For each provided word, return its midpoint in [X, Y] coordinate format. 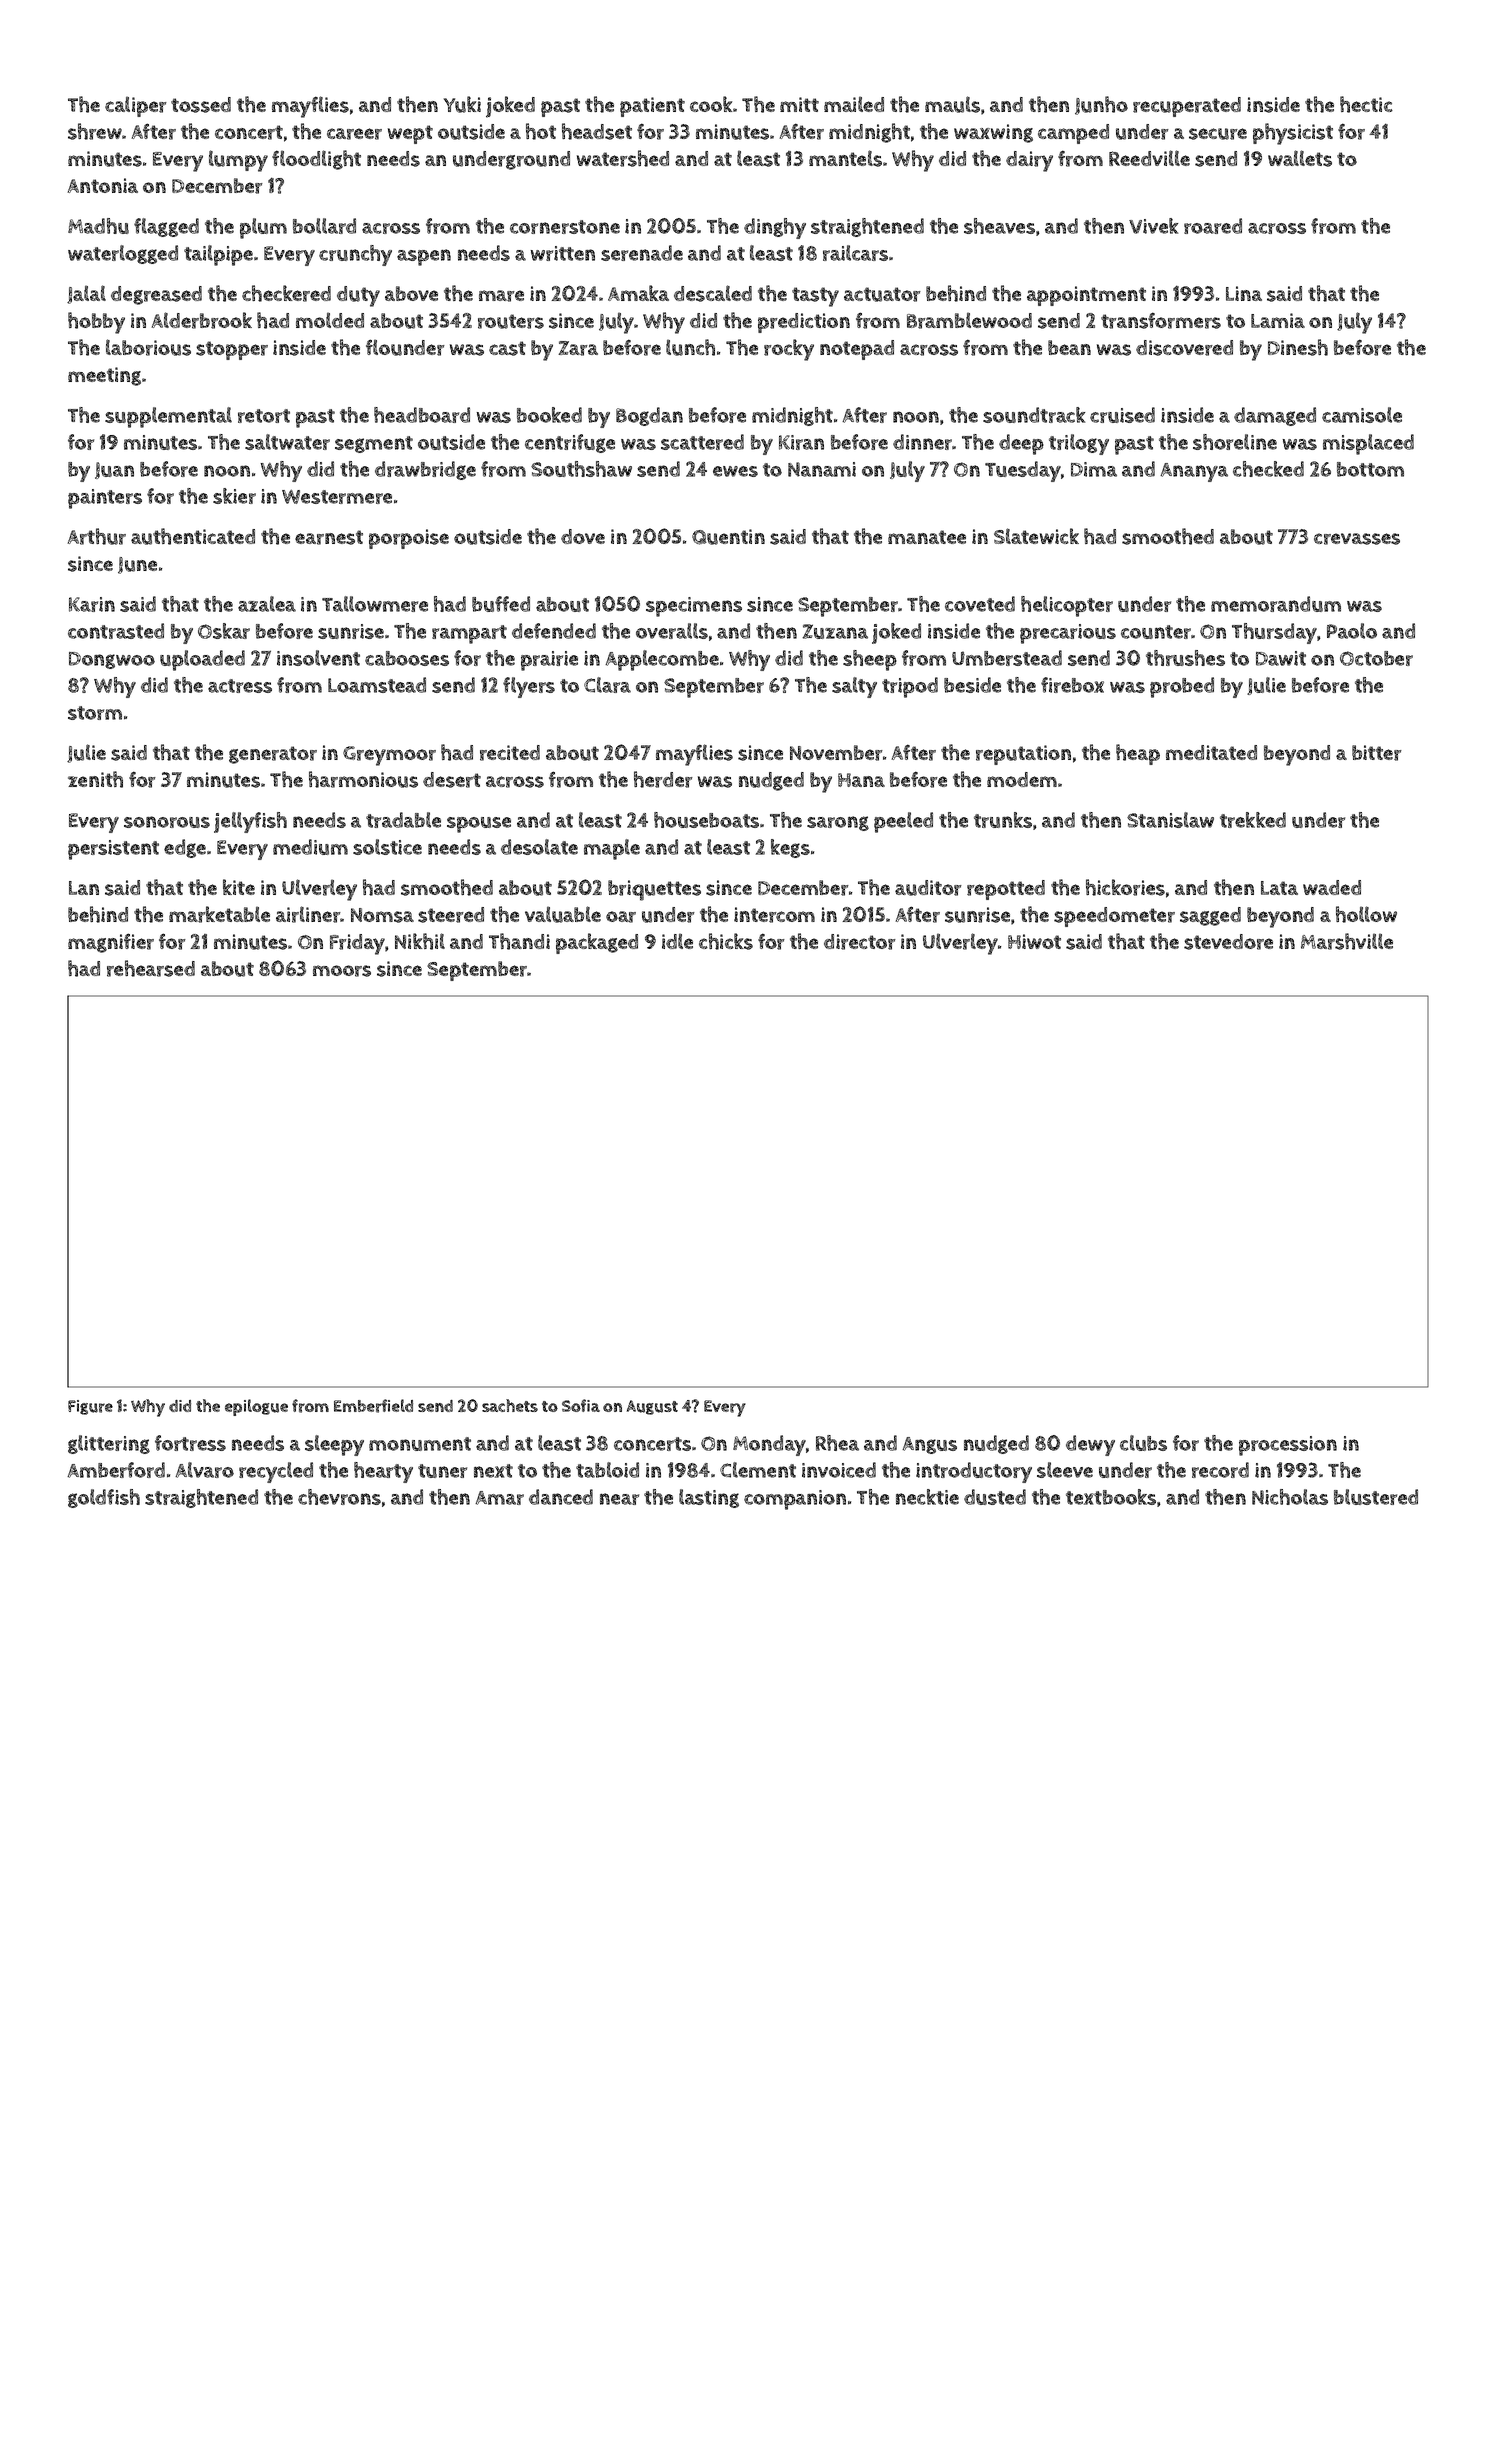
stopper [232, 350]
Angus [929, 1445]
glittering [109, 1444]
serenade [642, 253]
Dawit [1281, 658]
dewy [1090, 1445]
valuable [563, 914]
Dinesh [1298, 347]
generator [273, 755]
